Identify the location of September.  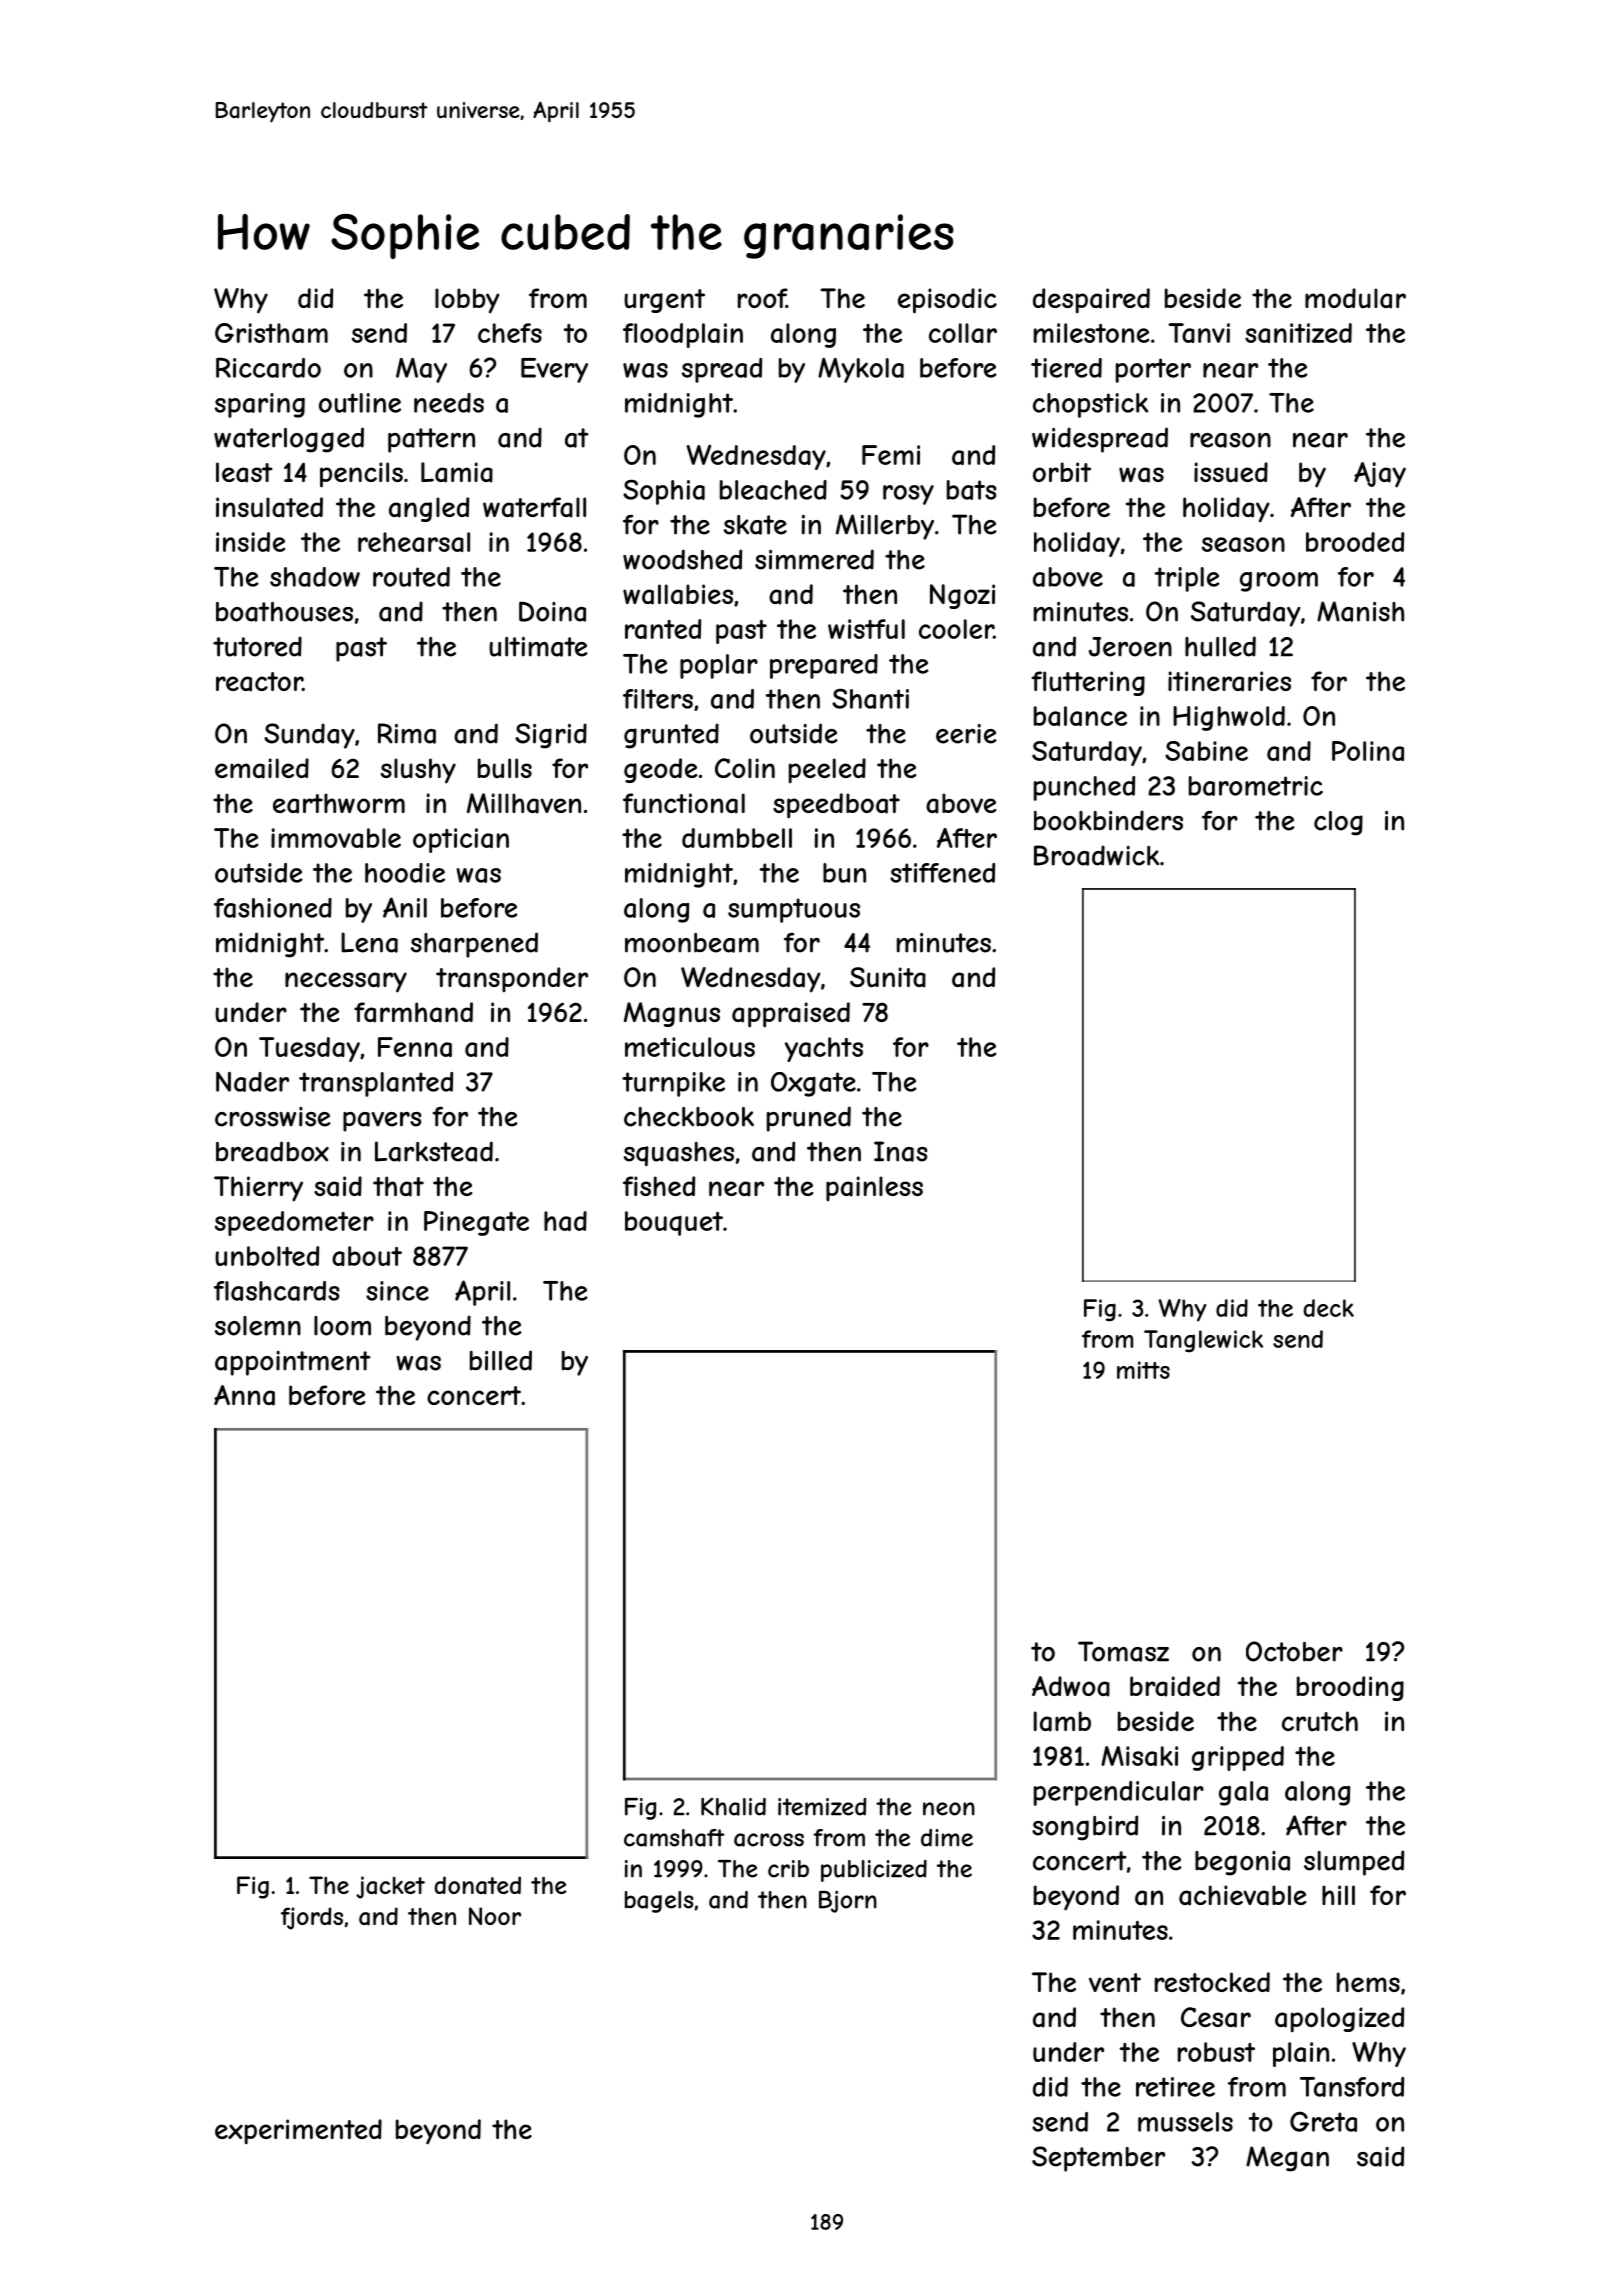
(1098, 2159).
